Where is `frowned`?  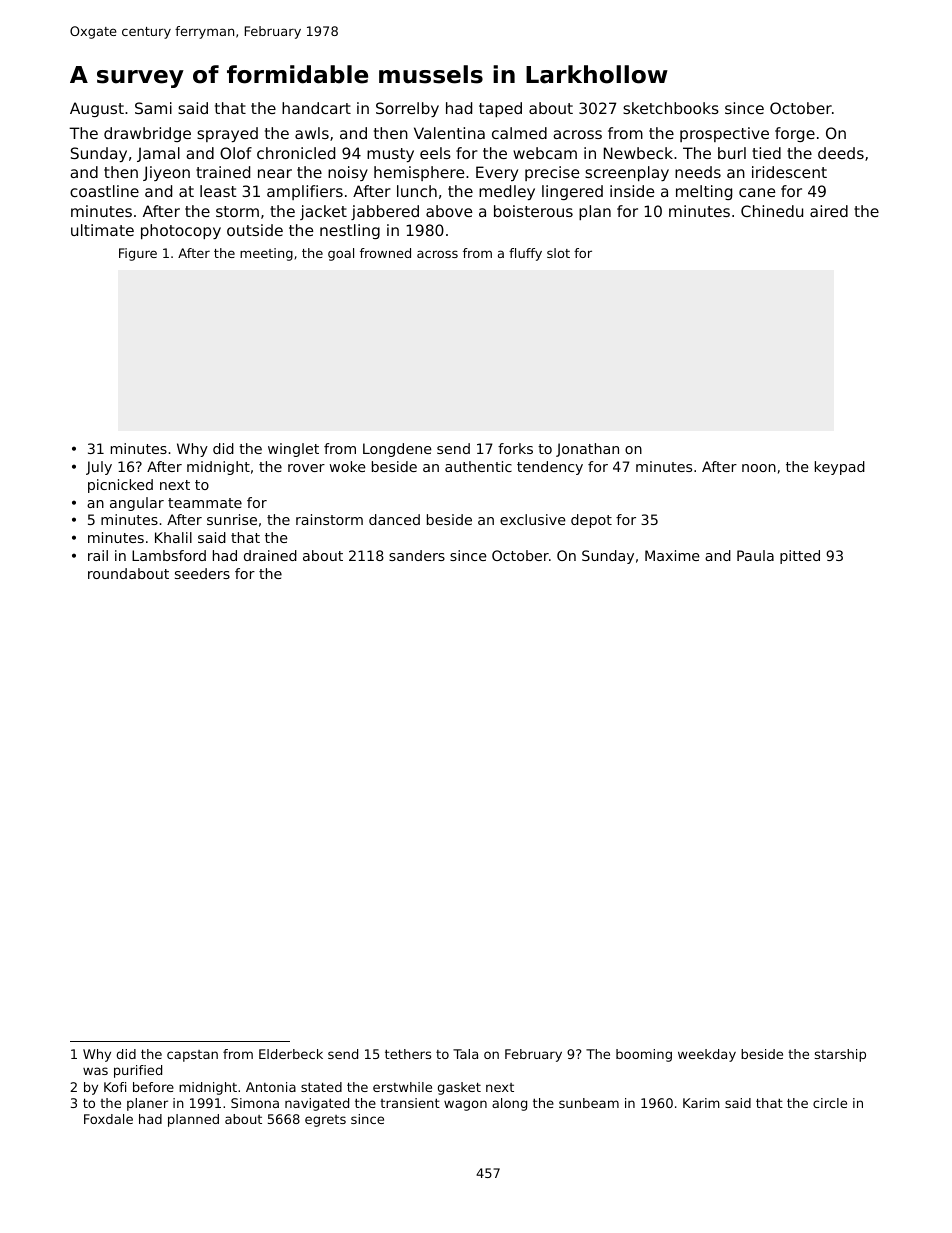
frowned is located at coordinates (385, 253).
